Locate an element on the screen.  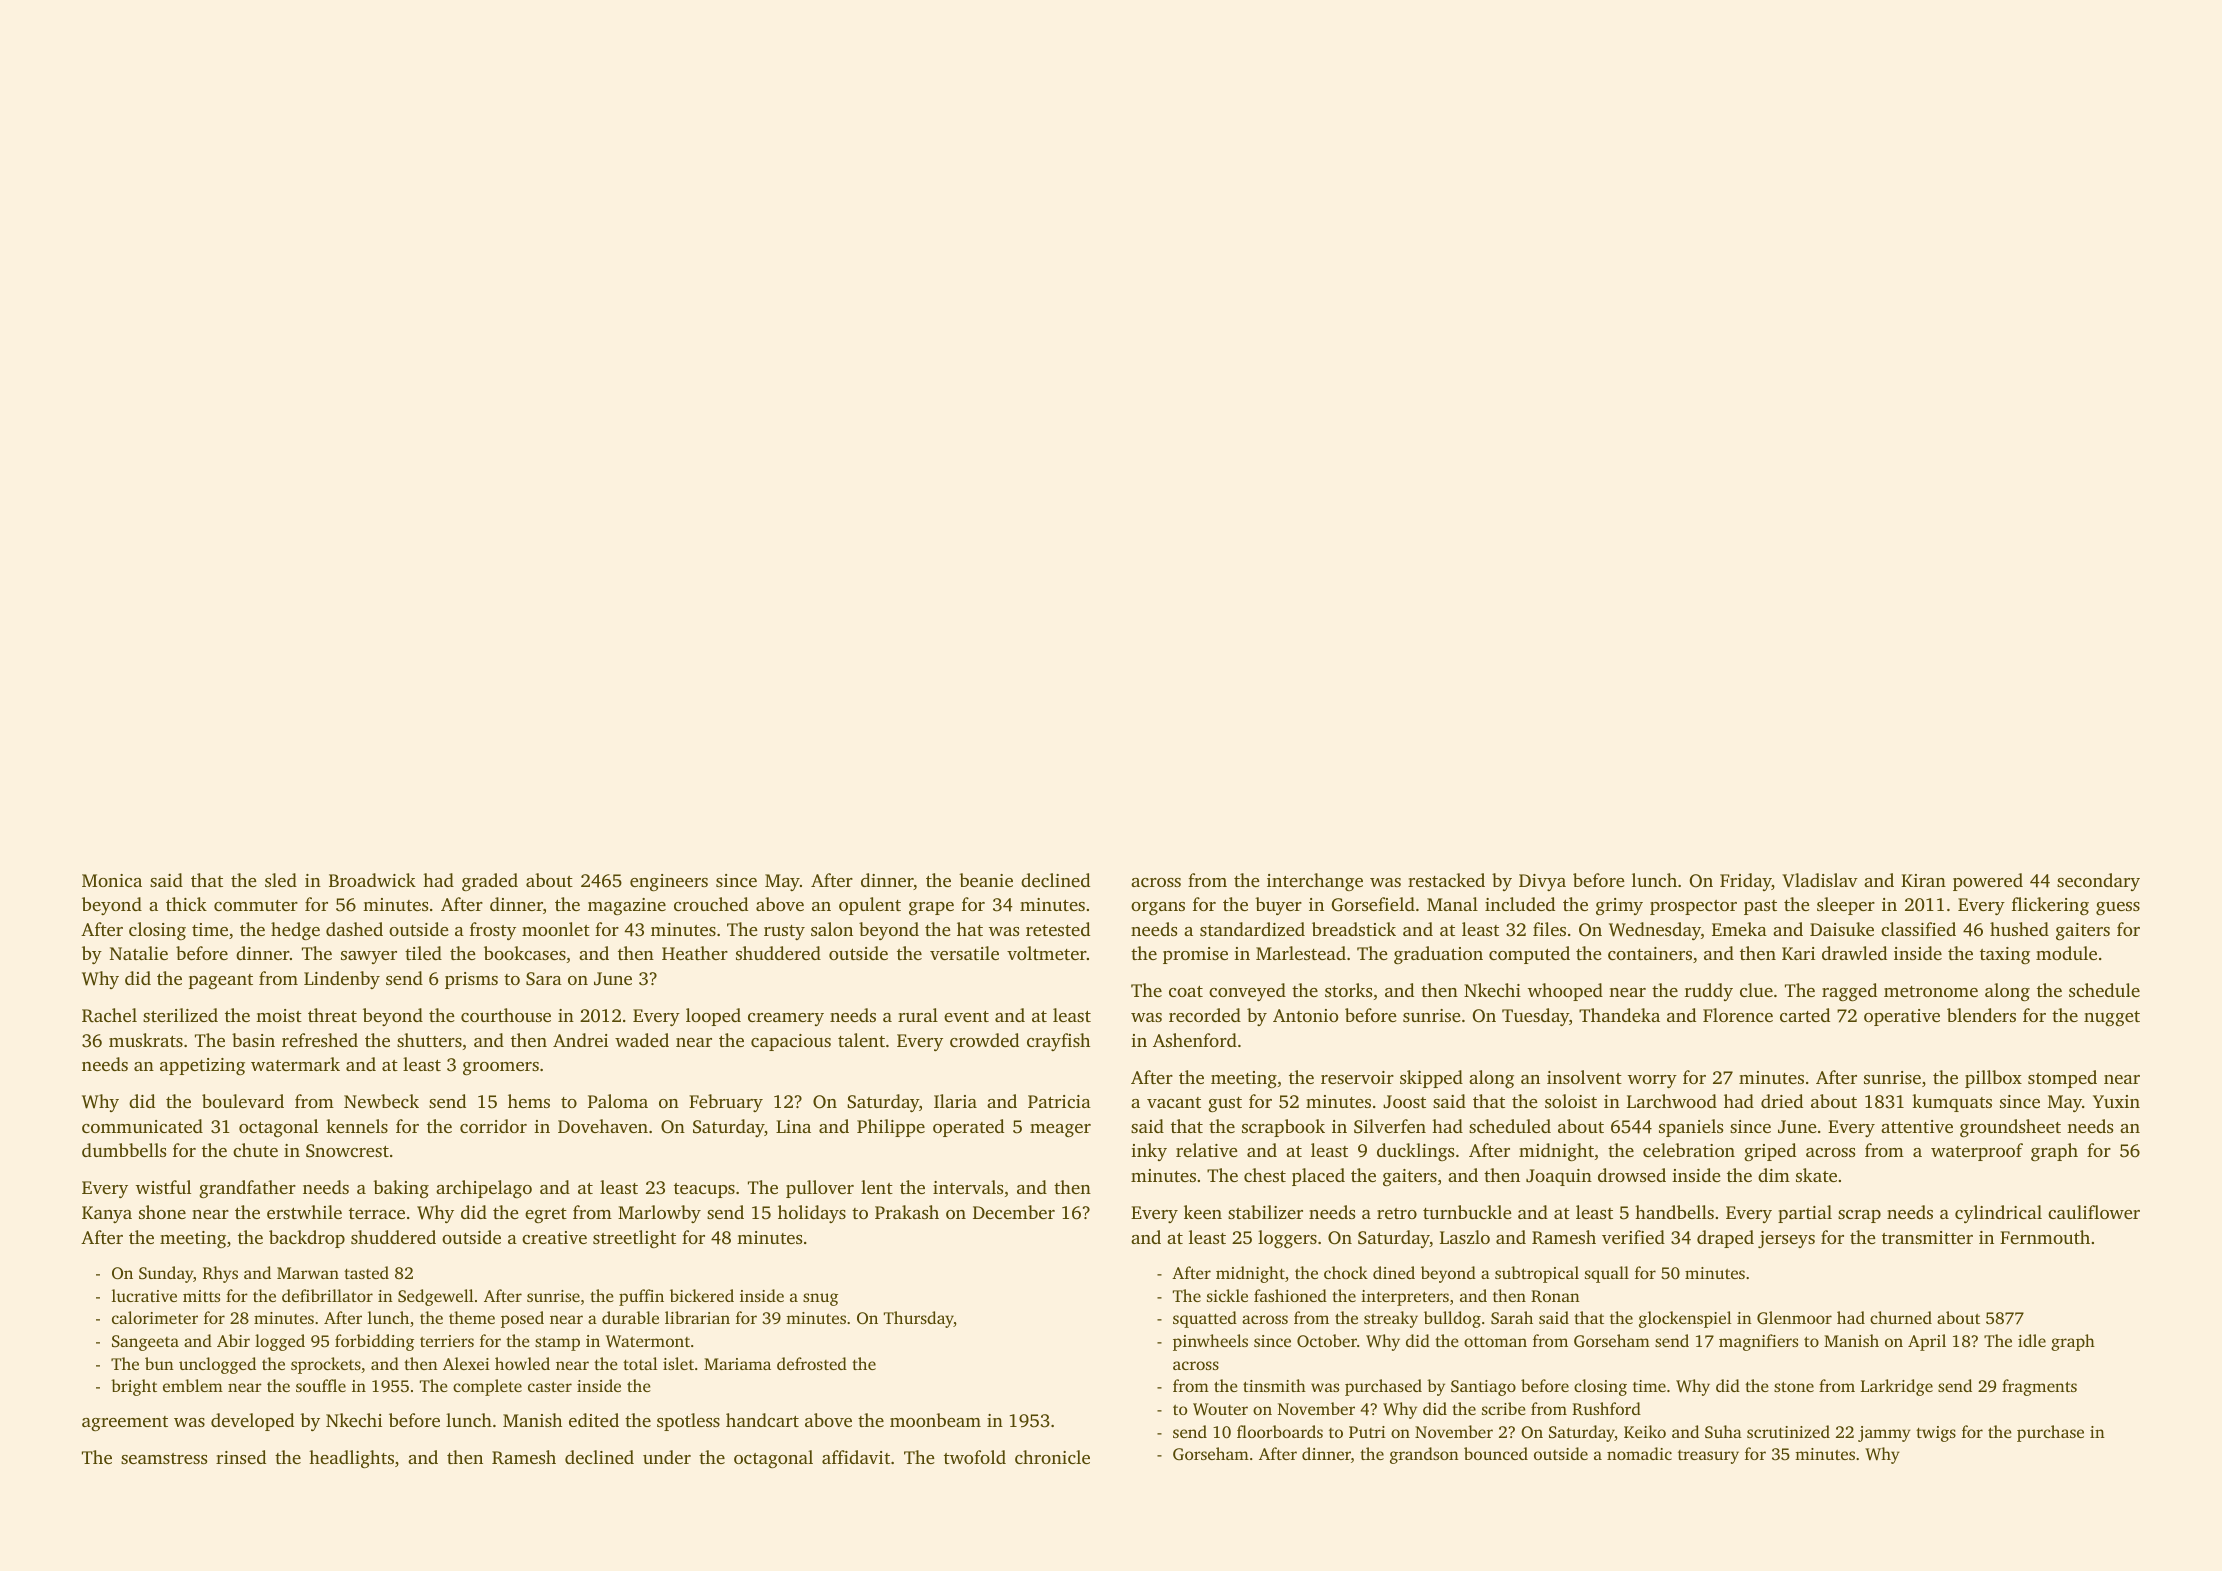
glockenspiel is located at coordinates (1685, 1319).
